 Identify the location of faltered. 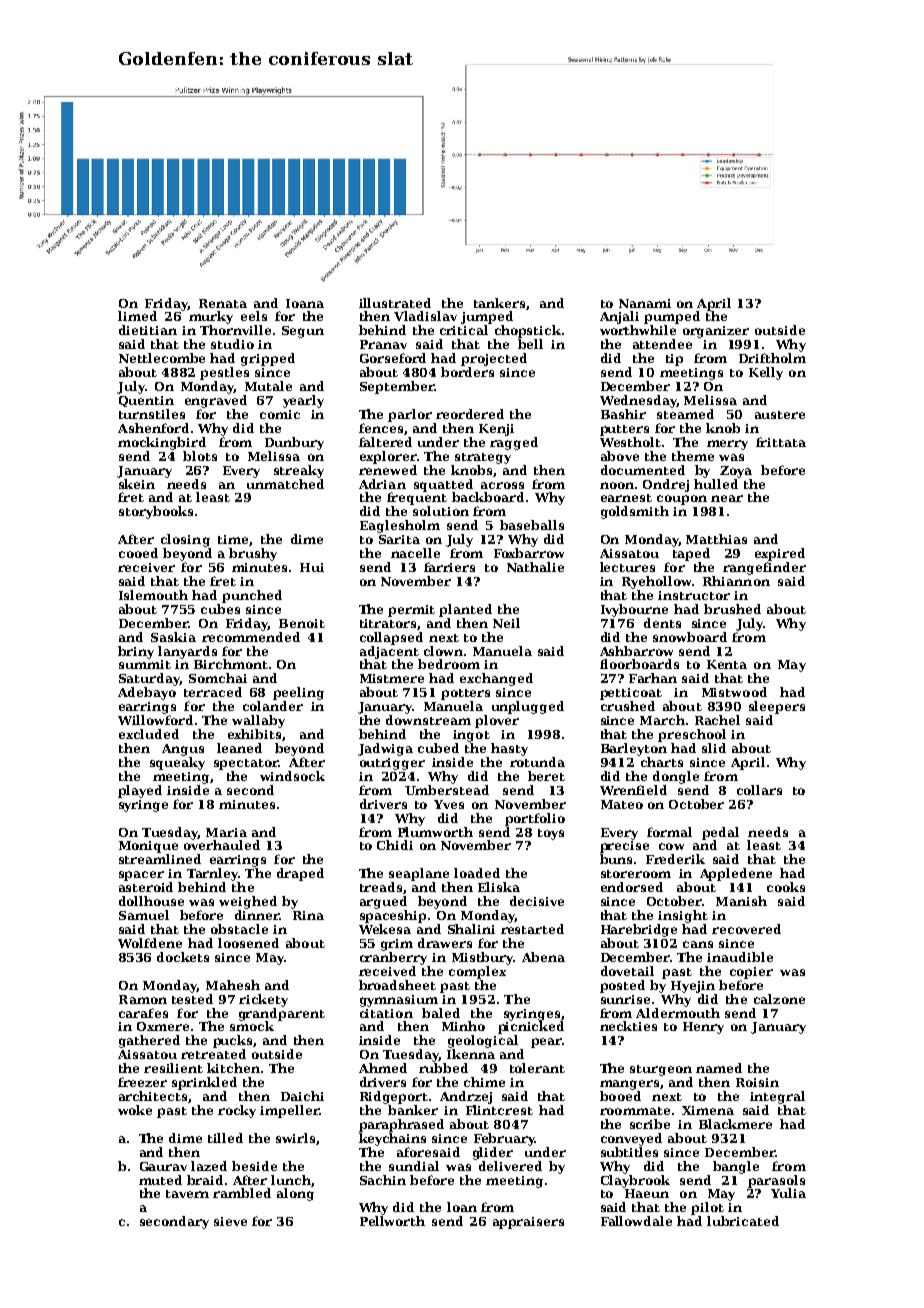
(385, 442).
